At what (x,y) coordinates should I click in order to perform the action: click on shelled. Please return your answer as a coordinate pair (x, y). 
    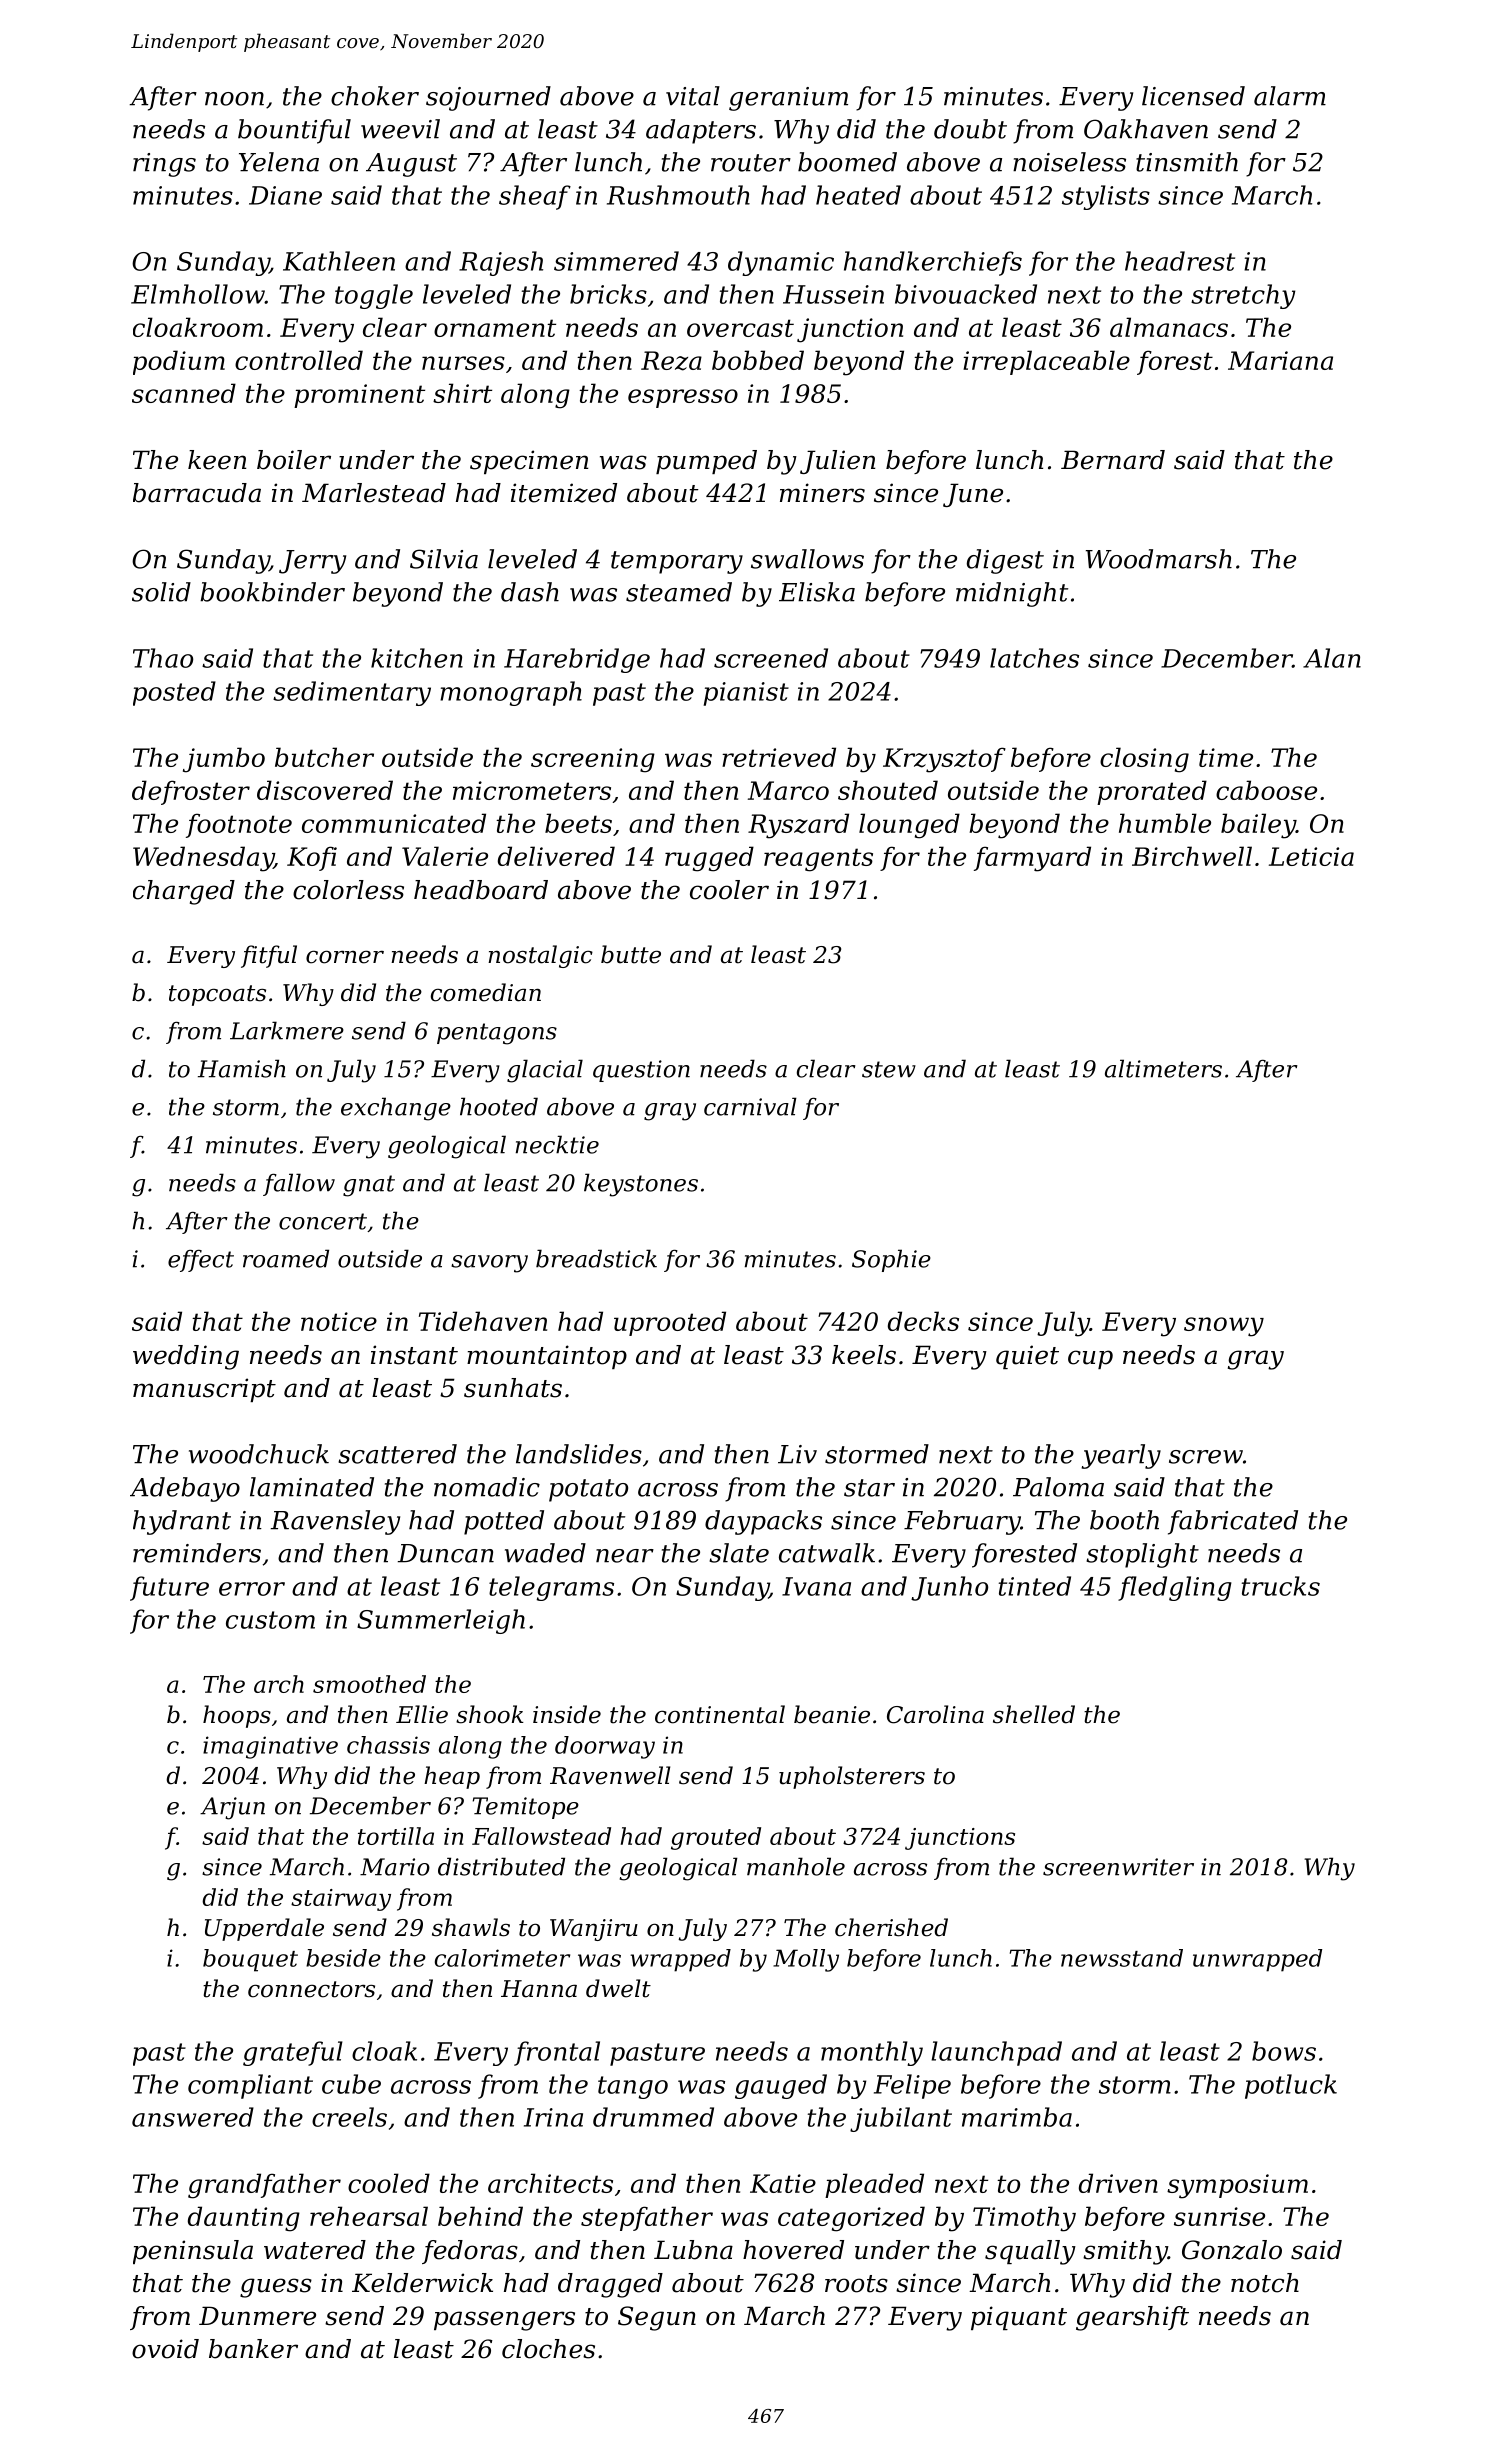
    Looking at the image, I should click on (1034, 1714).
